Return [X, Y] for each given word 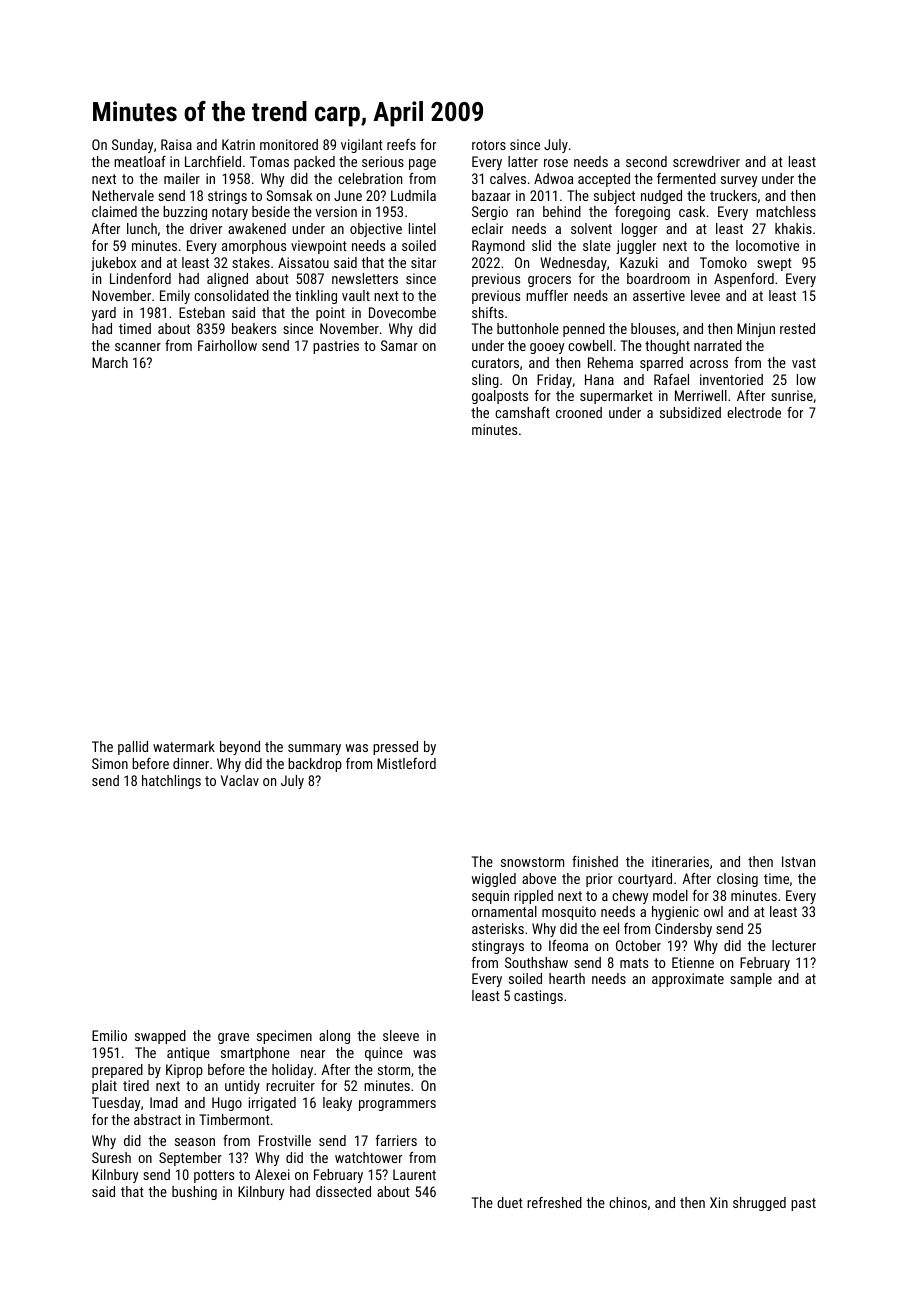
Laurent [414, 1174]
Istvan [798, 861]
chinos [628, 1202]
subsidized [690, 412]
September [190, 1159]
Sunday [132, 146]
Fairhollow [227, 345]
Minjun [756, 330]
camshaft [522, 412]
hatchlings [171, 782]
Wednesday [573, 264]
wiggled [494, 880]
